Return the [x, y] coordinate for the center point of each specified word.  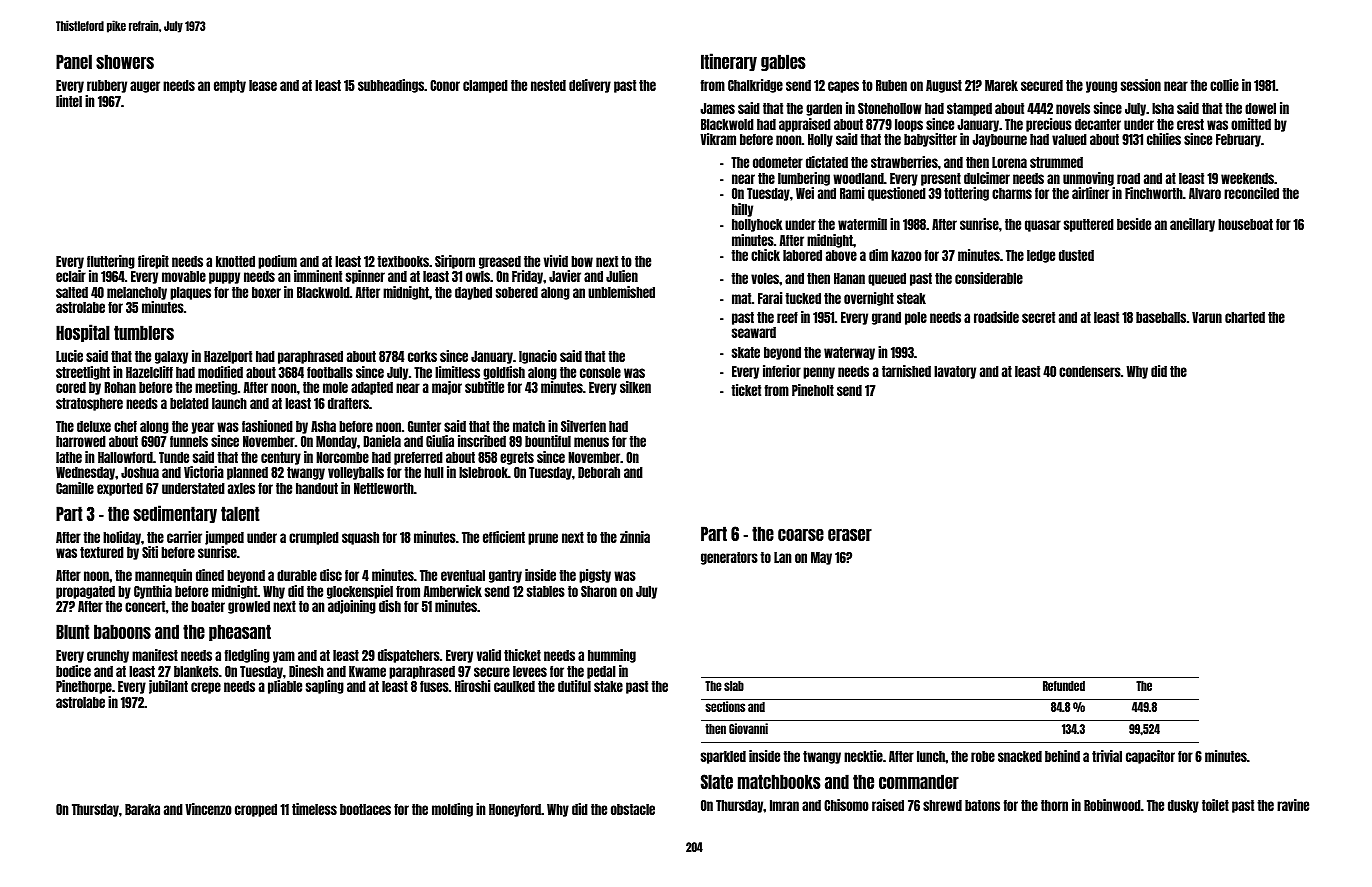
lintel [69, 101]
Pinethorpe [84, 687]
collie [1224, 85]
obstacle [633, 809]
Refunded [1064, 686]
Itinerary [729, 62]
